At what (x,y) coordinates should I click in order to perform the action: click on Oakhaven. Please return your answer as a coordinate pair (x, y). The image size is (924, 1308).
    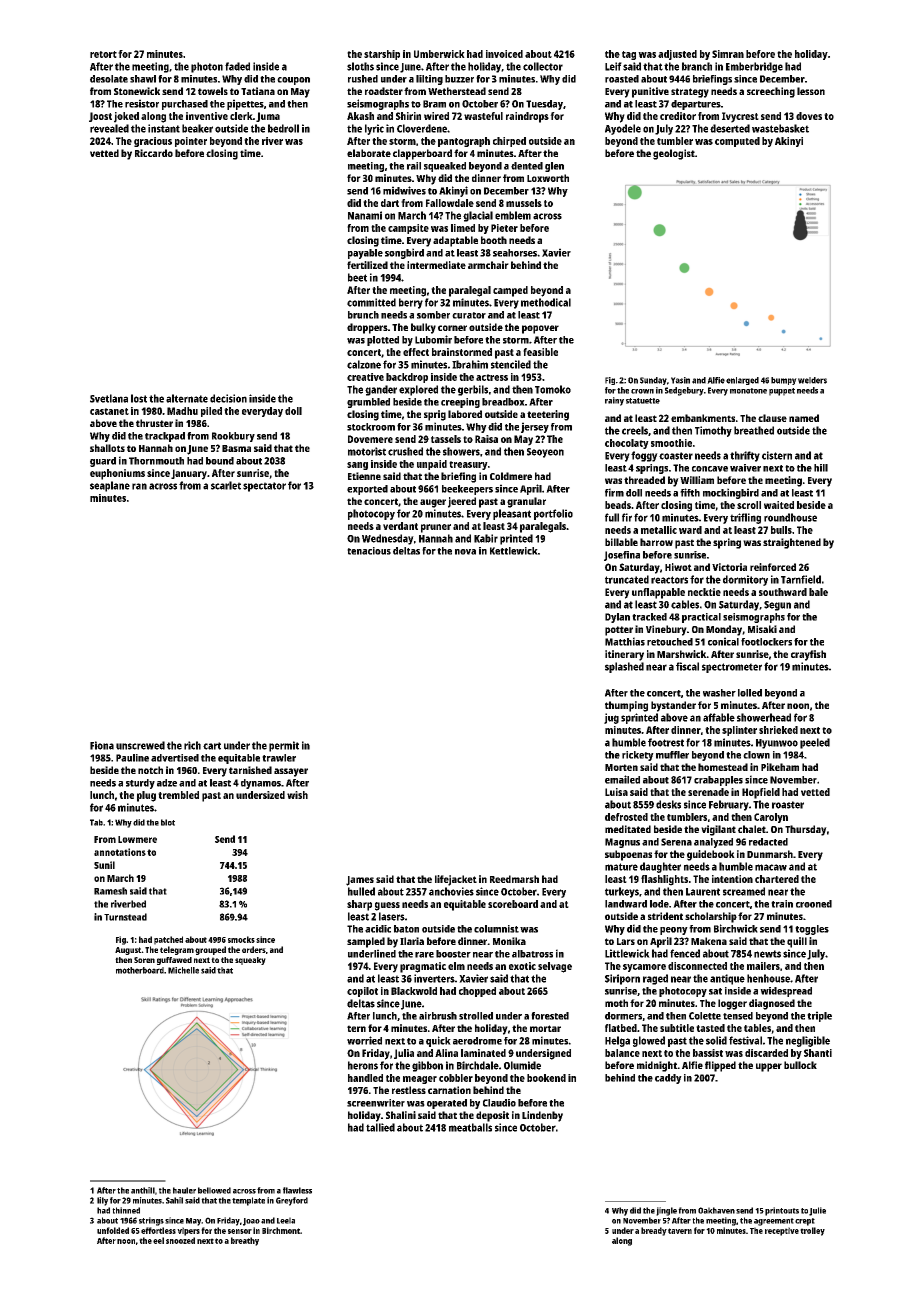
    Looking at the image, I should click on (716, 1210).
